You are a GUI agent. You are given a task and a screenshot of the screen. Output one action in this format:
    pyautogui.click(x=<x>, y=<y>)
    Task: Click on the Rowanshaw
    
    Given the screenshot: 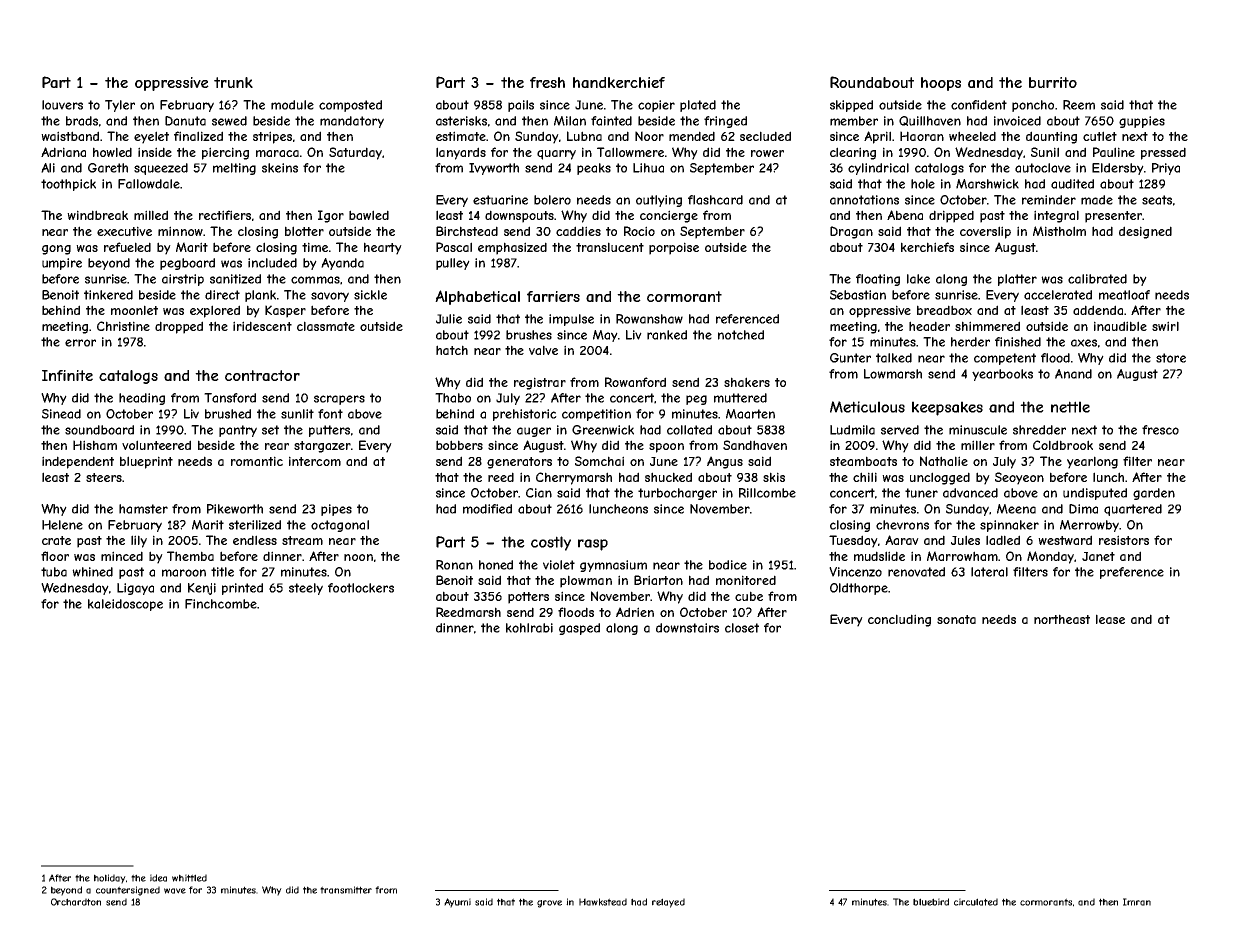 What is the action you would take?
    pyautogui.click(x=649, y=319)
